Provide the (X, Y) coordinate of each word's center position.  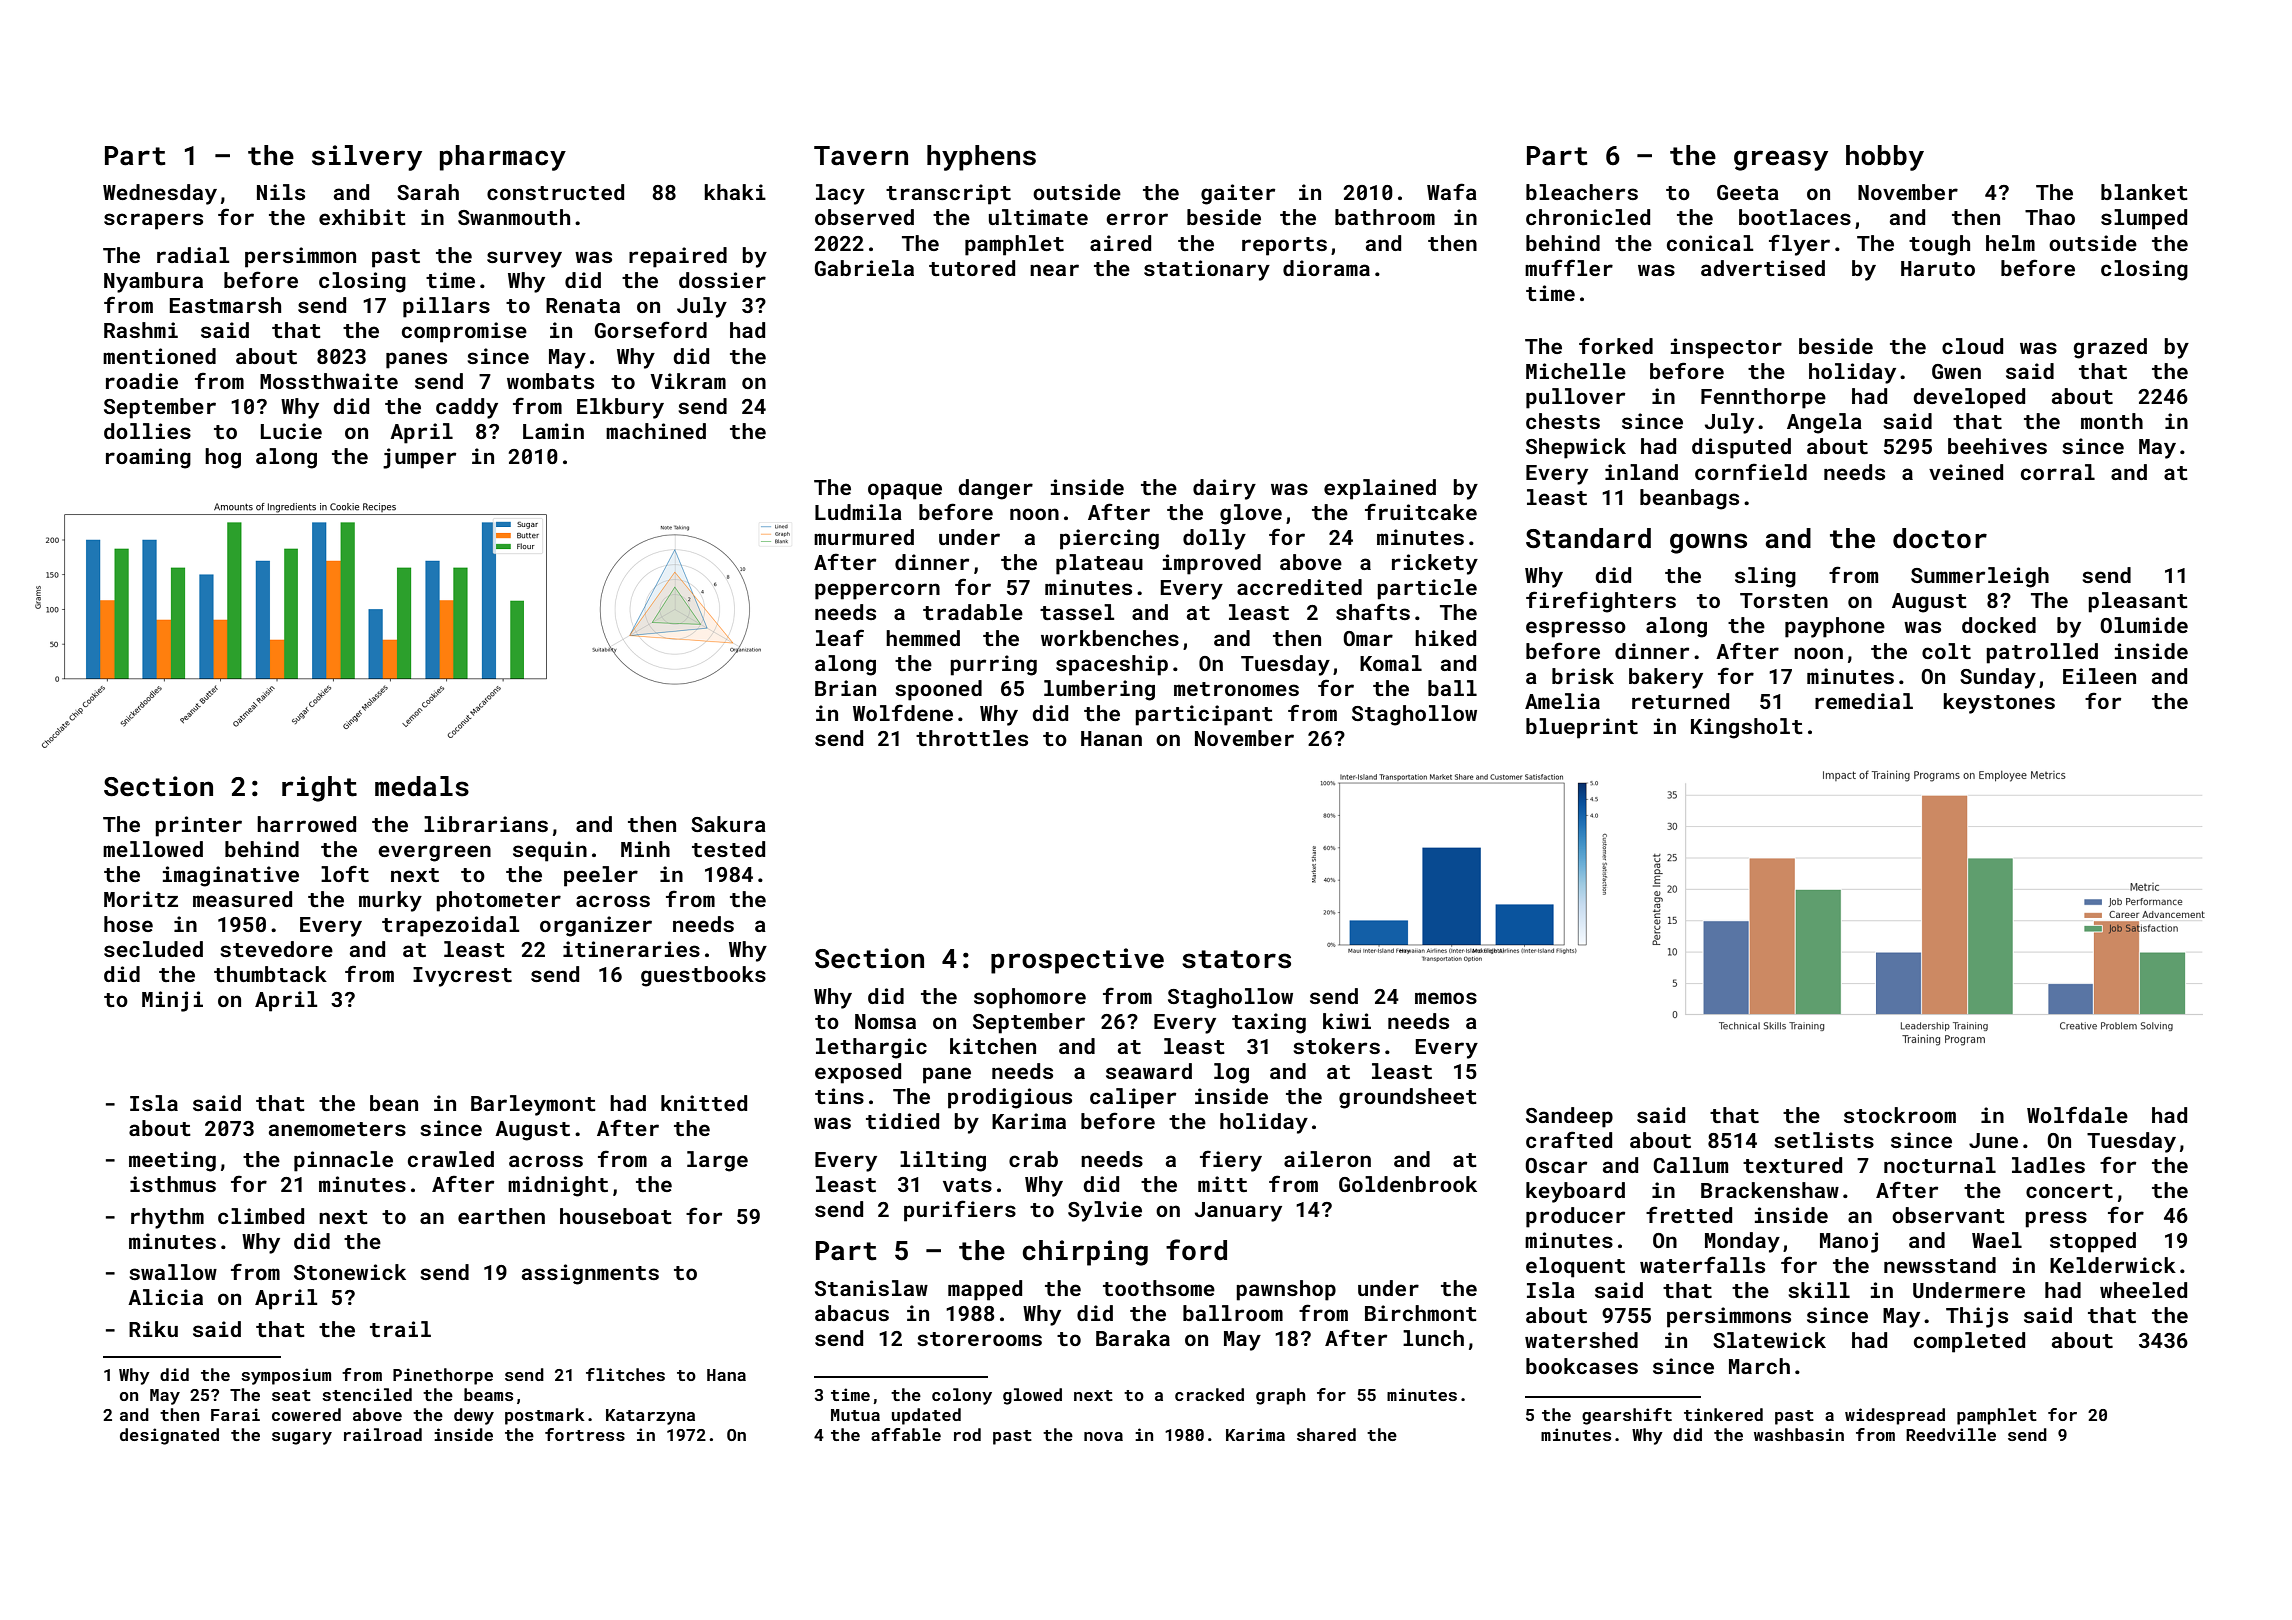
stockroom (1900, 1115)
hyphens (981, 158)
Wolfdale (2077, 1114)
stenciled (367, 1394)
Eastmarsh (225, 305)
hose (128, 924)
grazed (2110, 348)
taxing (1269, 1023)
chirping (1085, 1253)
